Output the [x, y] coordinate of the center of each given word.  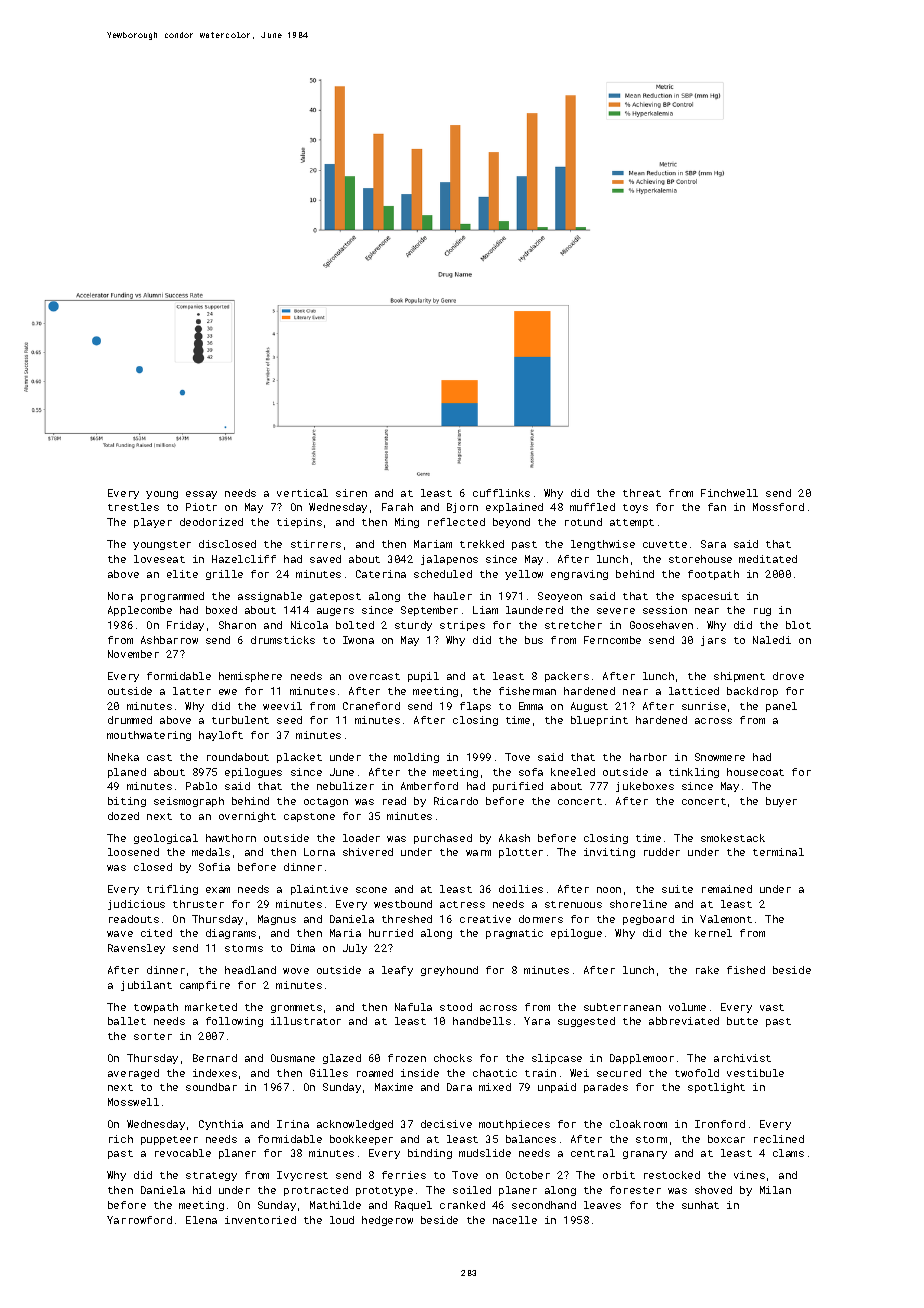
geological [166, 839]
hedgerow [387, 1221]
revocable [183, 1153]
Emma [531, 706]
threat [642, 493]
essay [201, 495]
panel [781, 707]
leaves [602, 1205]
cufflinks [501, 493]
